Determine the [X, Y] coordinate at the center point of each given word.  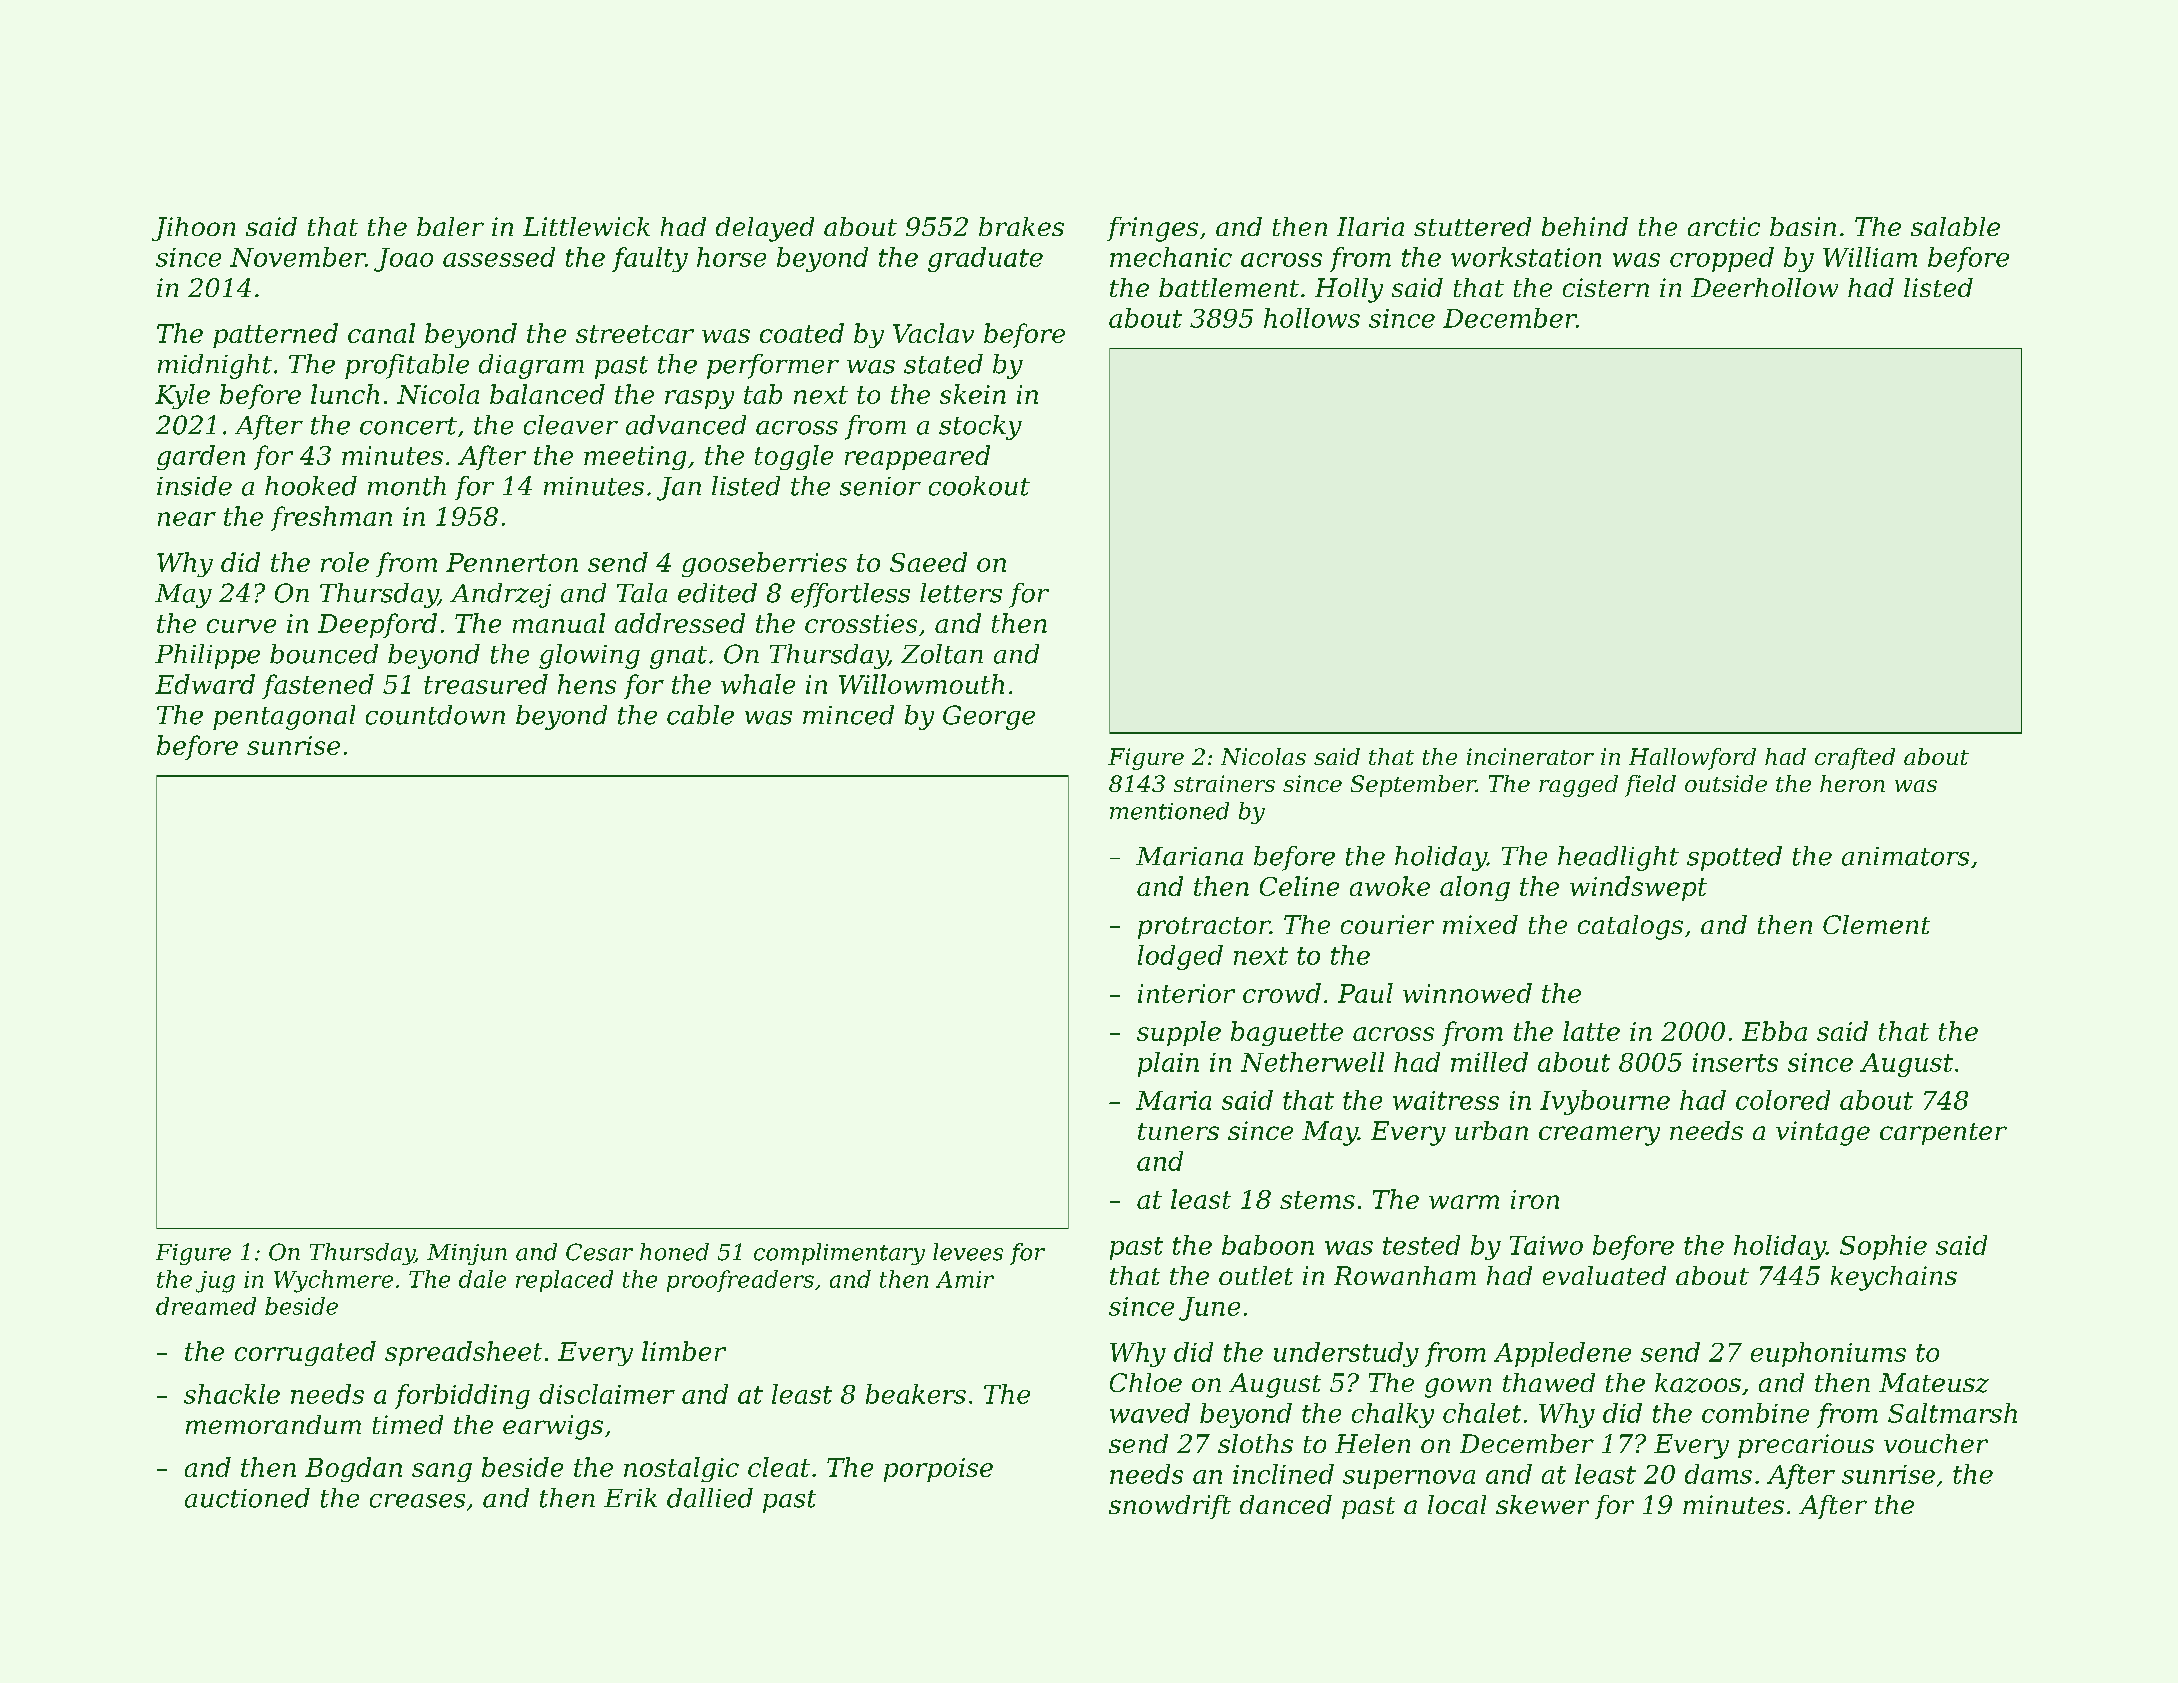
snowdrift [1170, 1507]
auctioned [247, 1498]
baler [450, 226]
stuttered [1472, 226]
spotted [1734, 858]
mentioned [1169, 811]
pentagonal [284, 717]
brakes [1021, 226]
